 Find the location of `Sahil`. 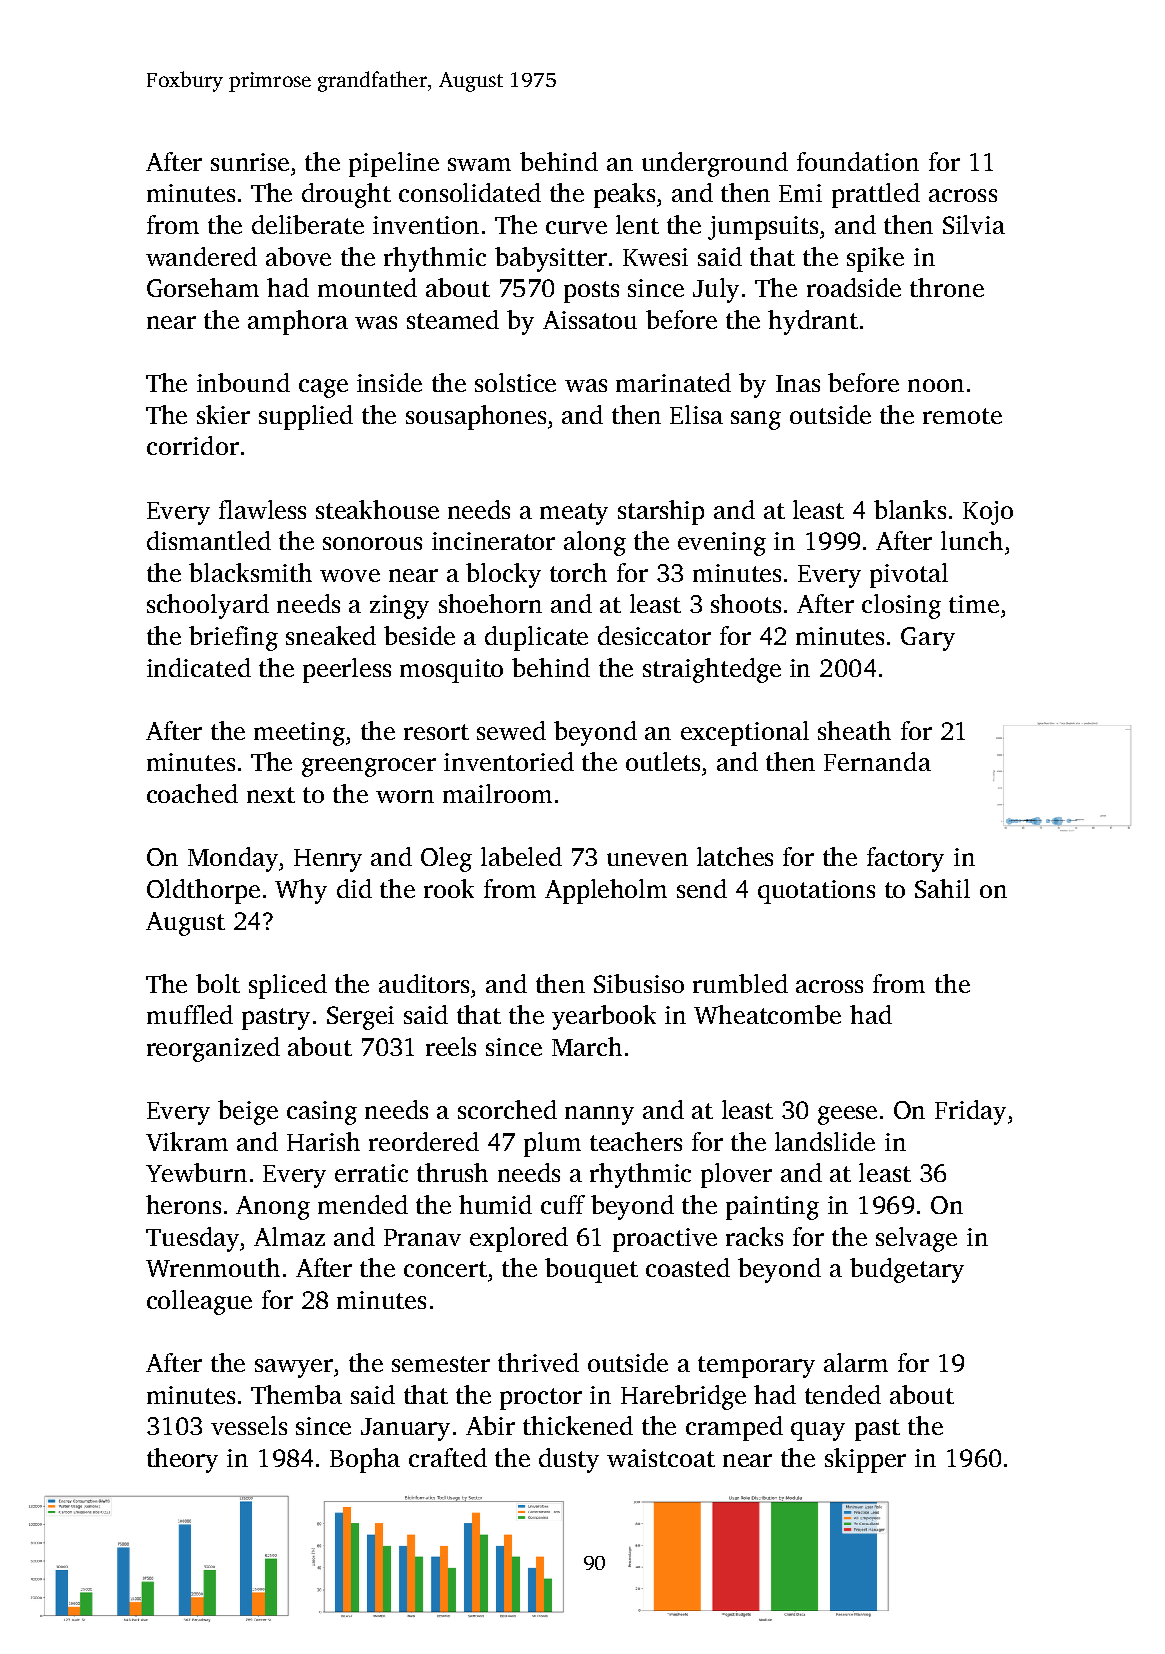

Sahil is located at coordinates (942, 888).
